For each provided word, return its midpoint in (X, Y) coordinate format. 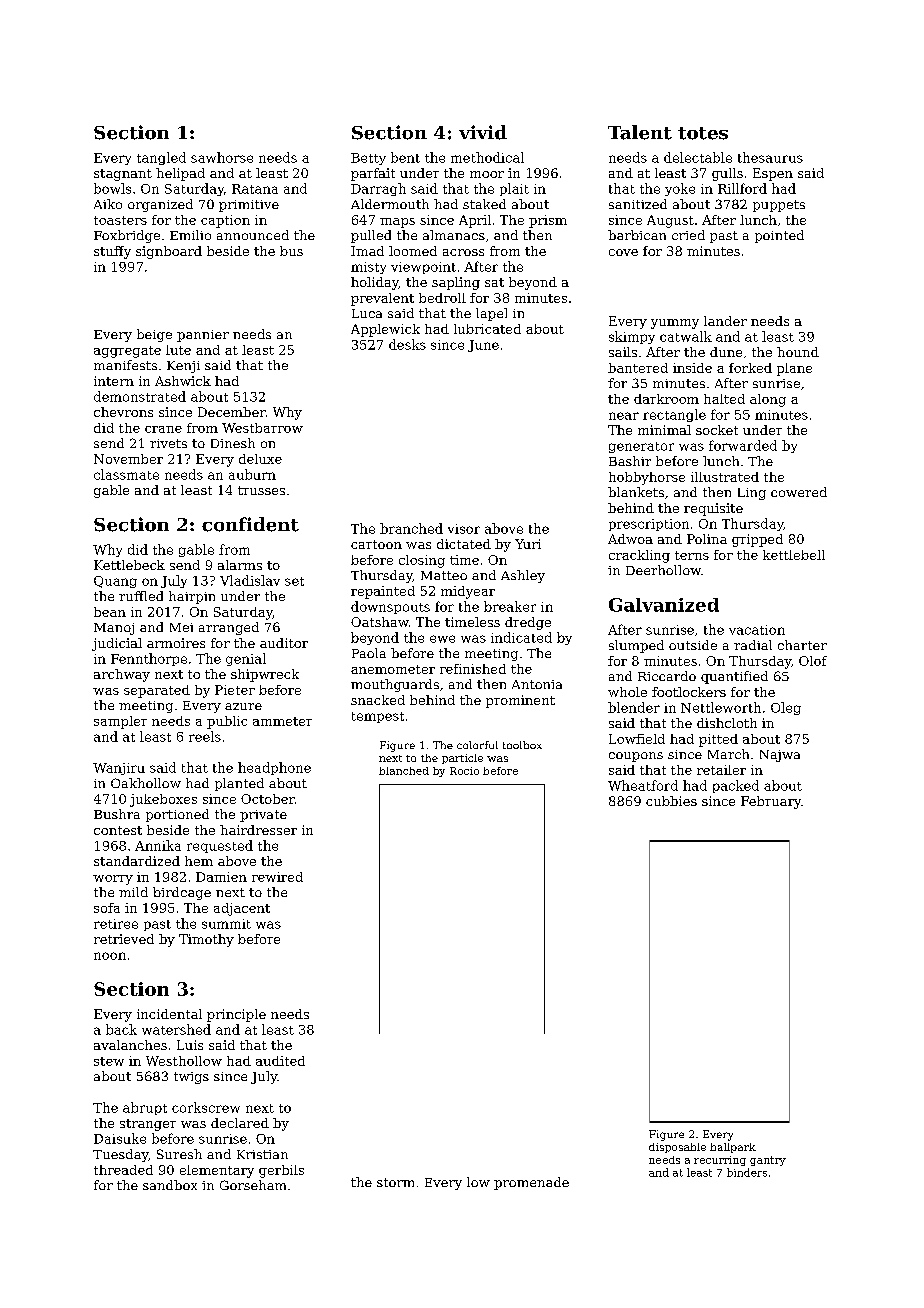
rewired (277, 877)
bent (405, 157)
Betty (368, 159)
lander (725, 321)
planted (239, 784)
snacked (378, 700)
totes (703, 133)
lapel (491, 314)
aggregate (127, 352)
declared (240, 1123)
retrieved (124, 939)
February (771, 802)
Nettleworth (721, 707)
